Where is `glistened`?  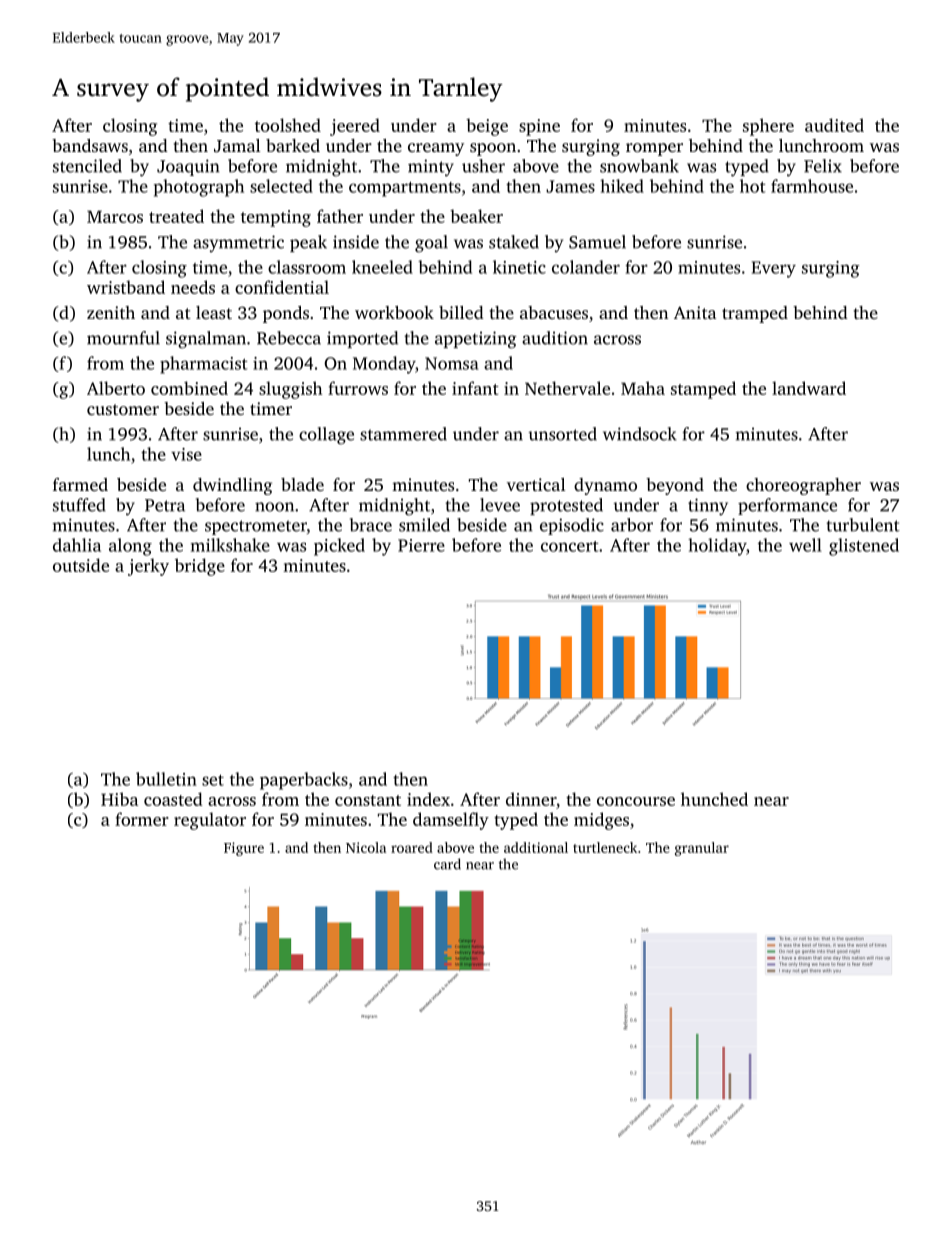 glistened is located at coordinates (864, 547).
